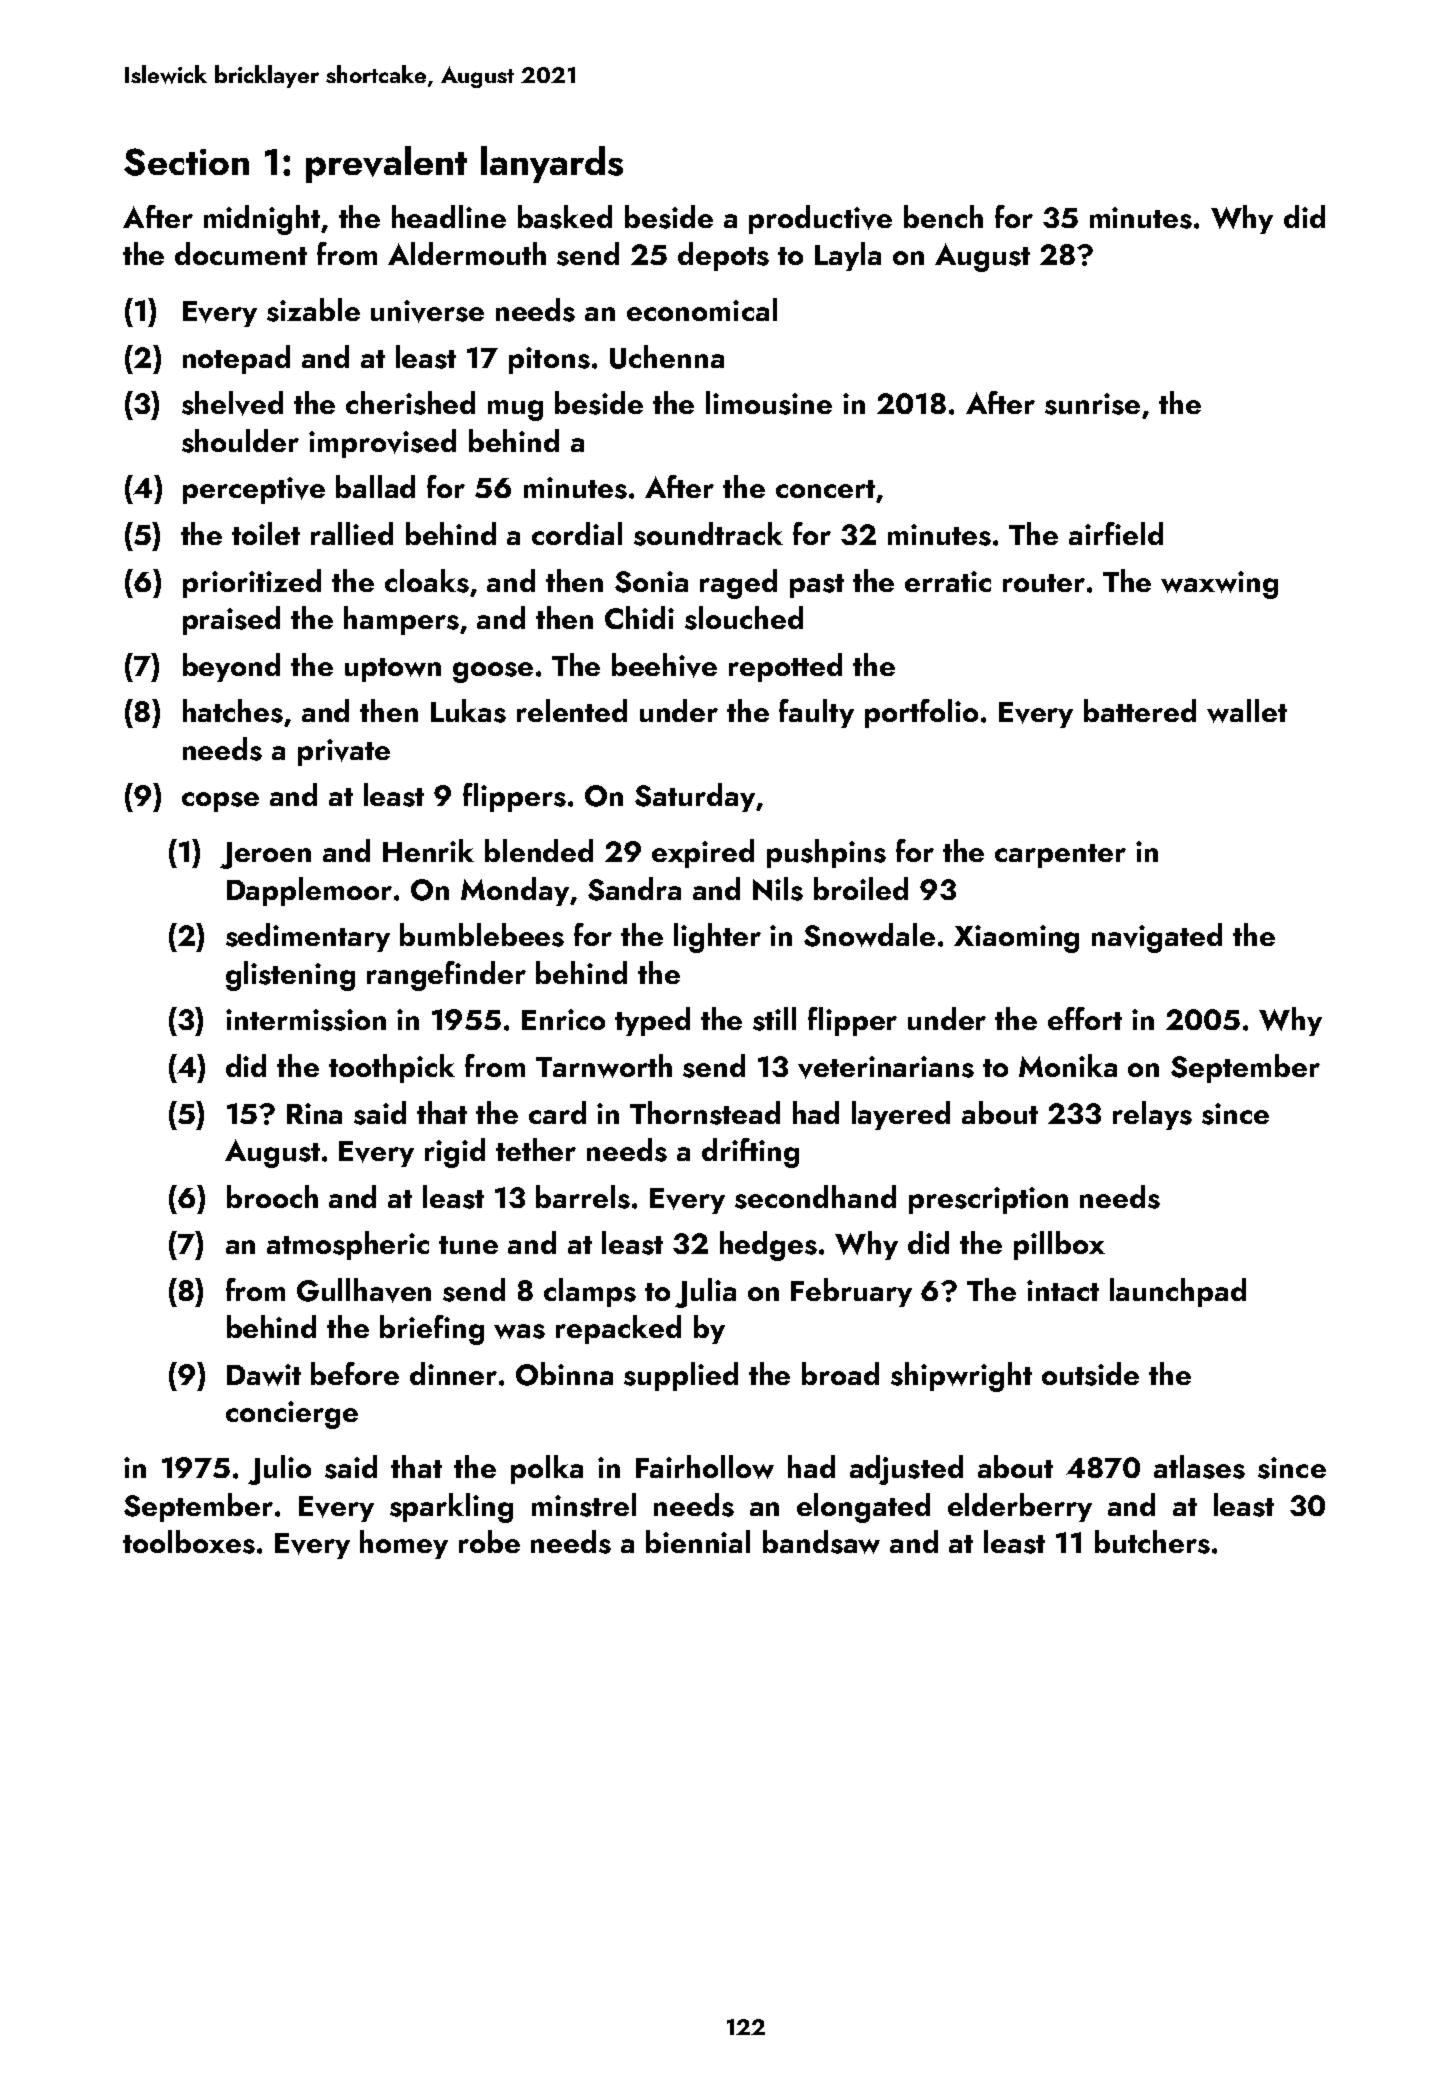  I want to click on ballad, so click(375, 486).
